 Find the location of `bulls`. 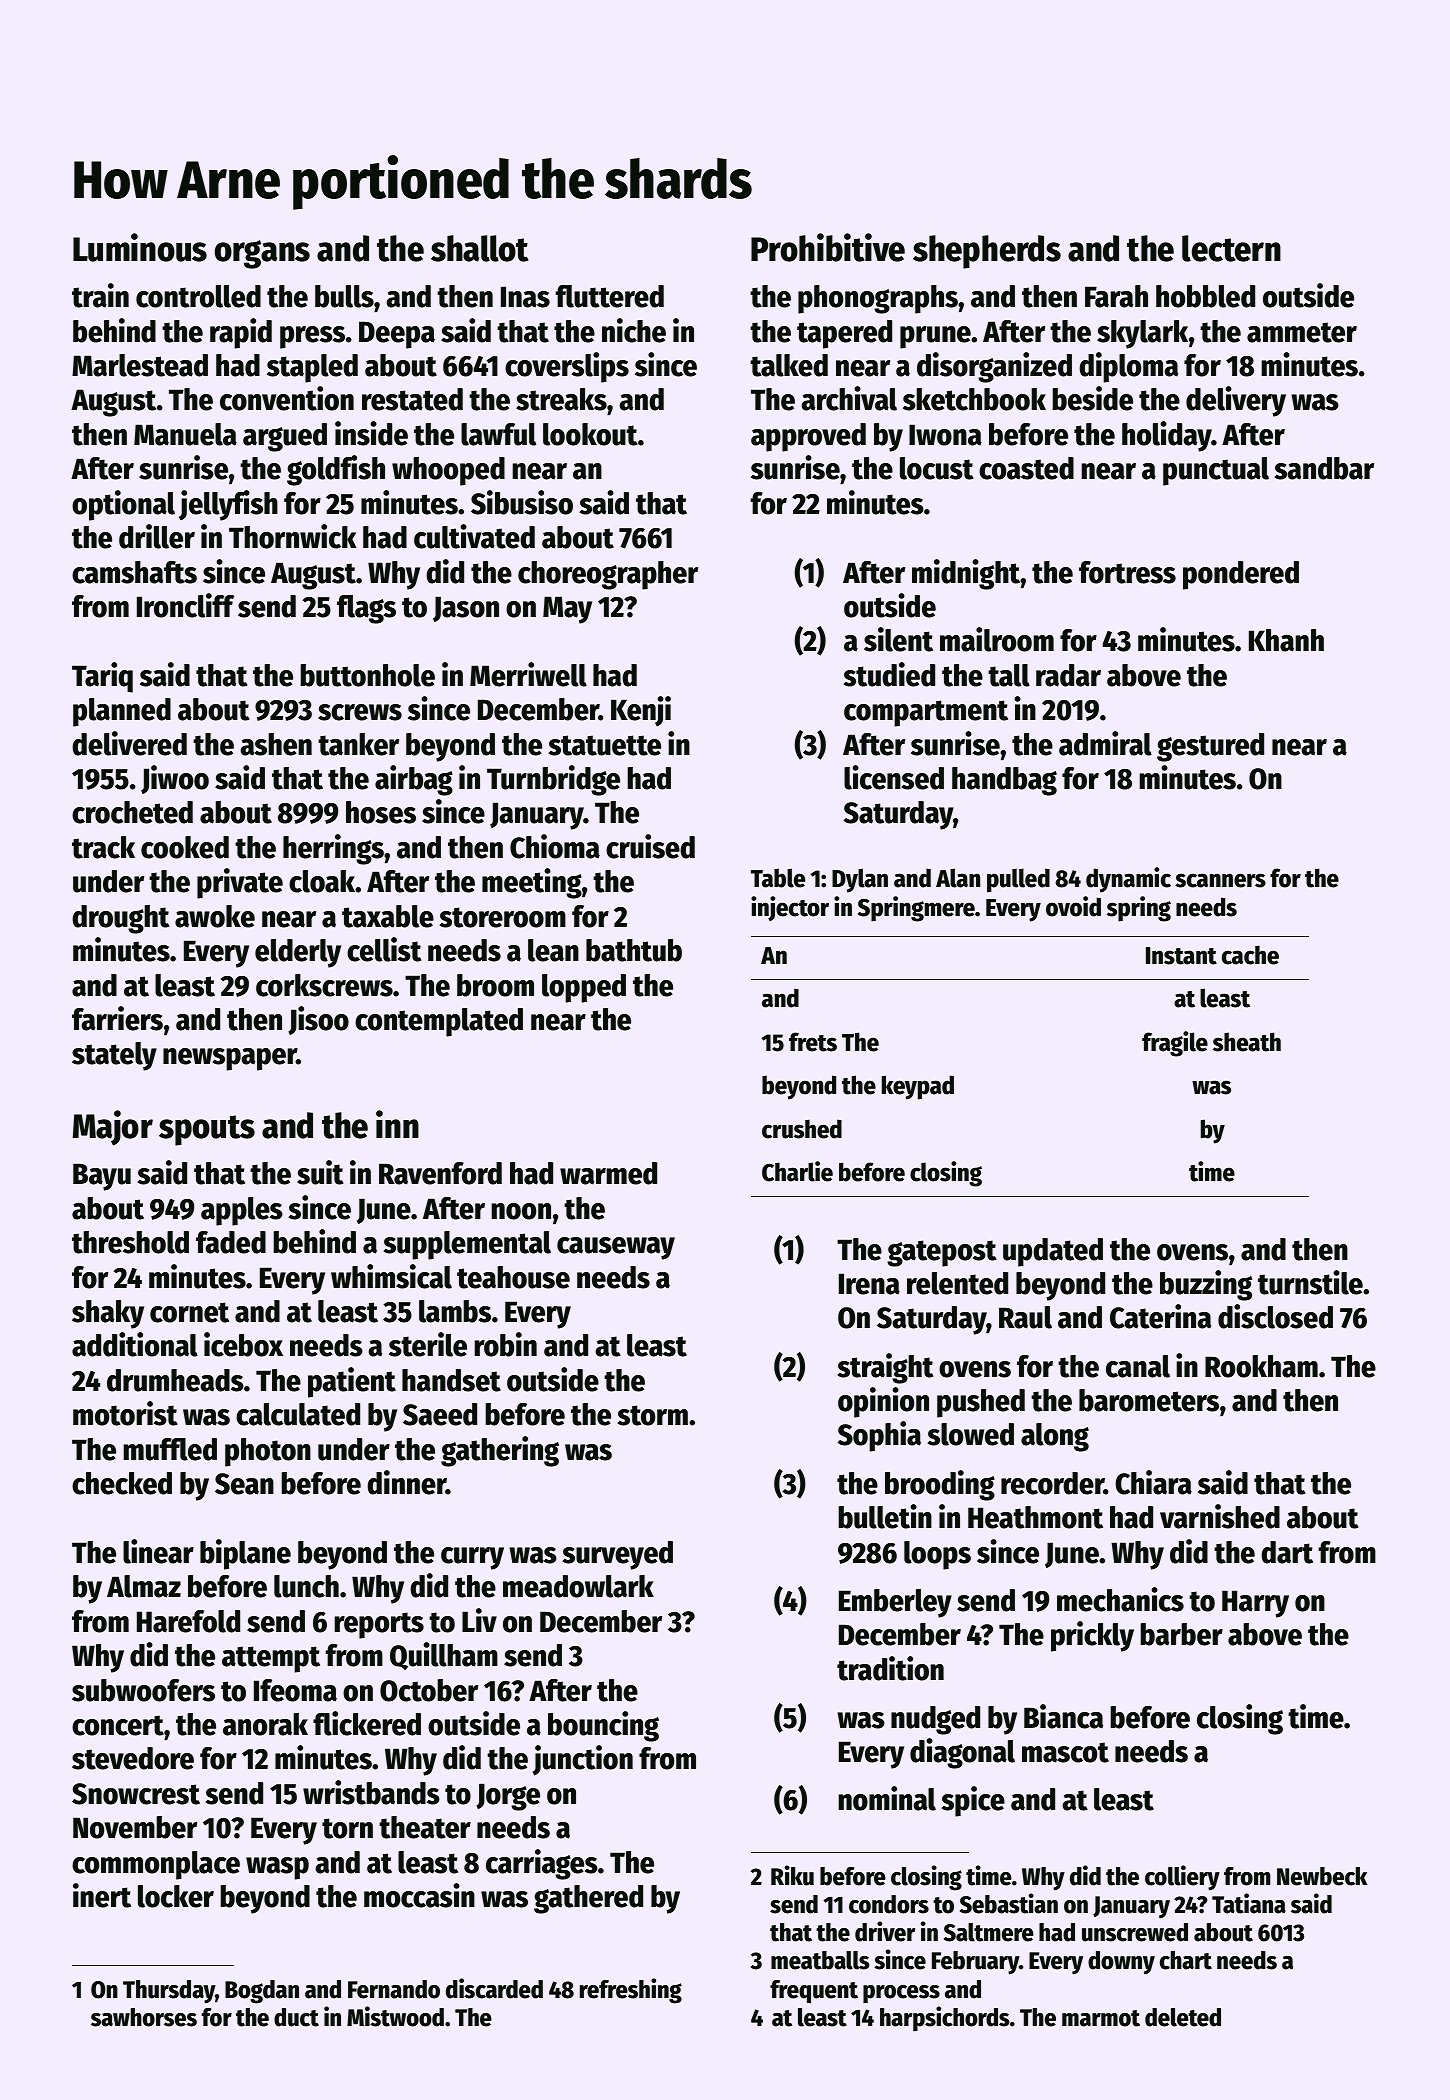

bulls is located at coordinates (344, 296).
